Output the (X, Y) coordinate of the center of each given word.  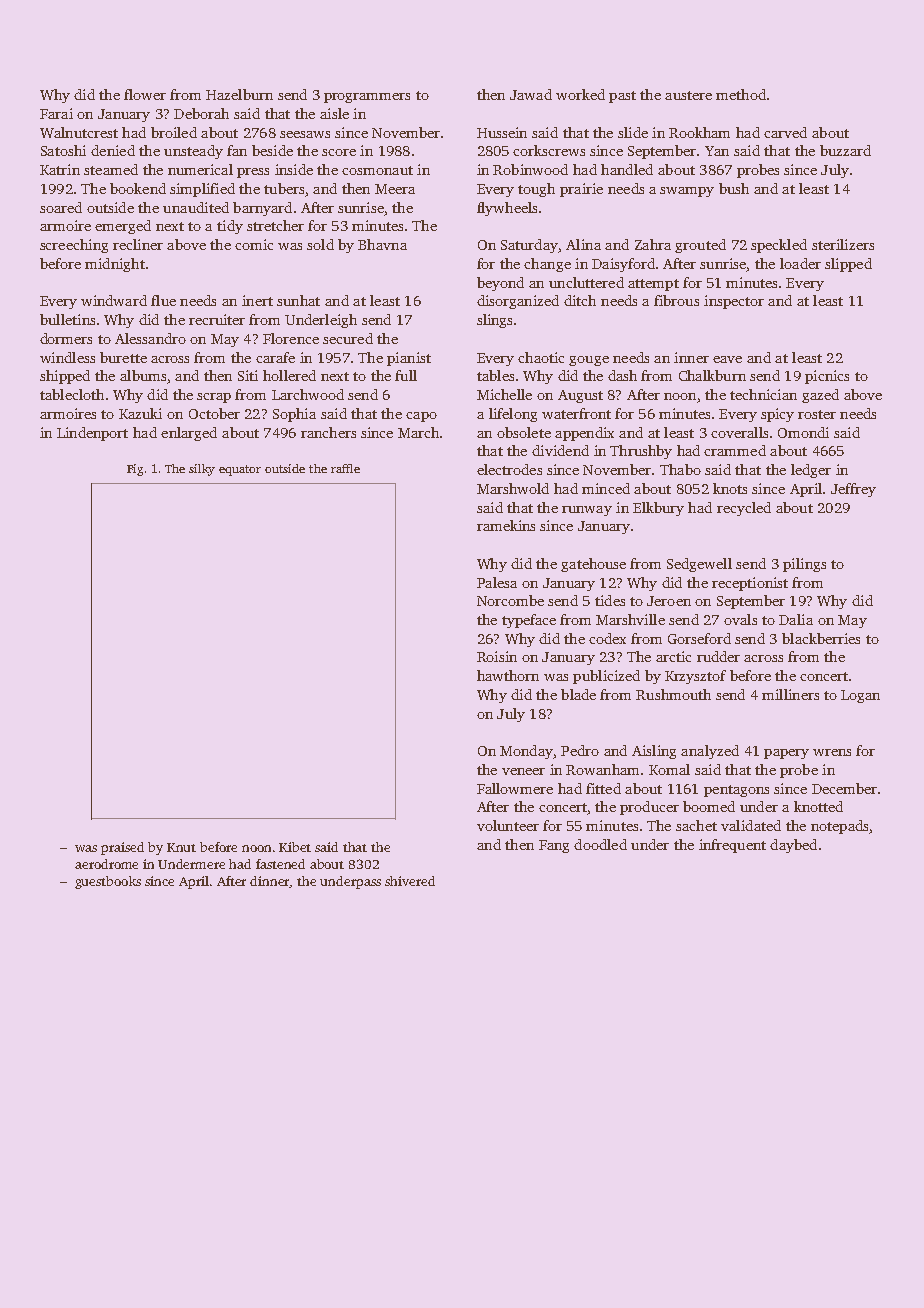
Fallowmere (515, 788)
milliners (790, 694)
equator (240, 470)
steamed (111, 169)
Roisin (497, 656)
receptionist (750, 584)
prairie (581, 190)
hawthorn (508, 675)
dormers (66, 338)
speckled (779, 246)
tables (495, 375)
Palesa (497, 582)
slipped (848, 265)
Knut (181, 847)
